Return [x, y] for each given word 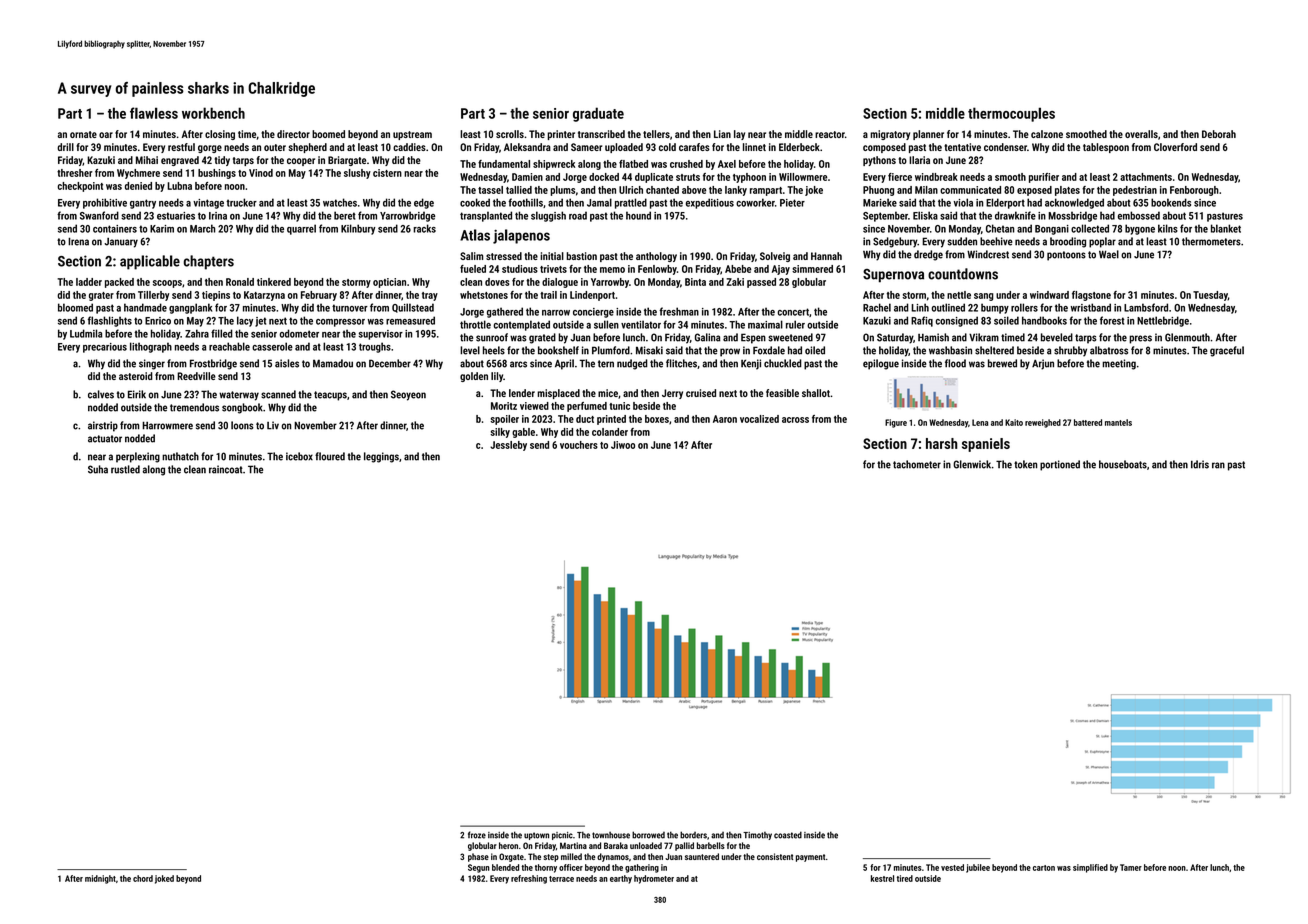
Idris [1200, 464]
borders [693, 835]
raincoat [226, 469]
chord [143, 878]
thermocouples [1011, 114]
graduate [598, 114]
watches [340, 202]
